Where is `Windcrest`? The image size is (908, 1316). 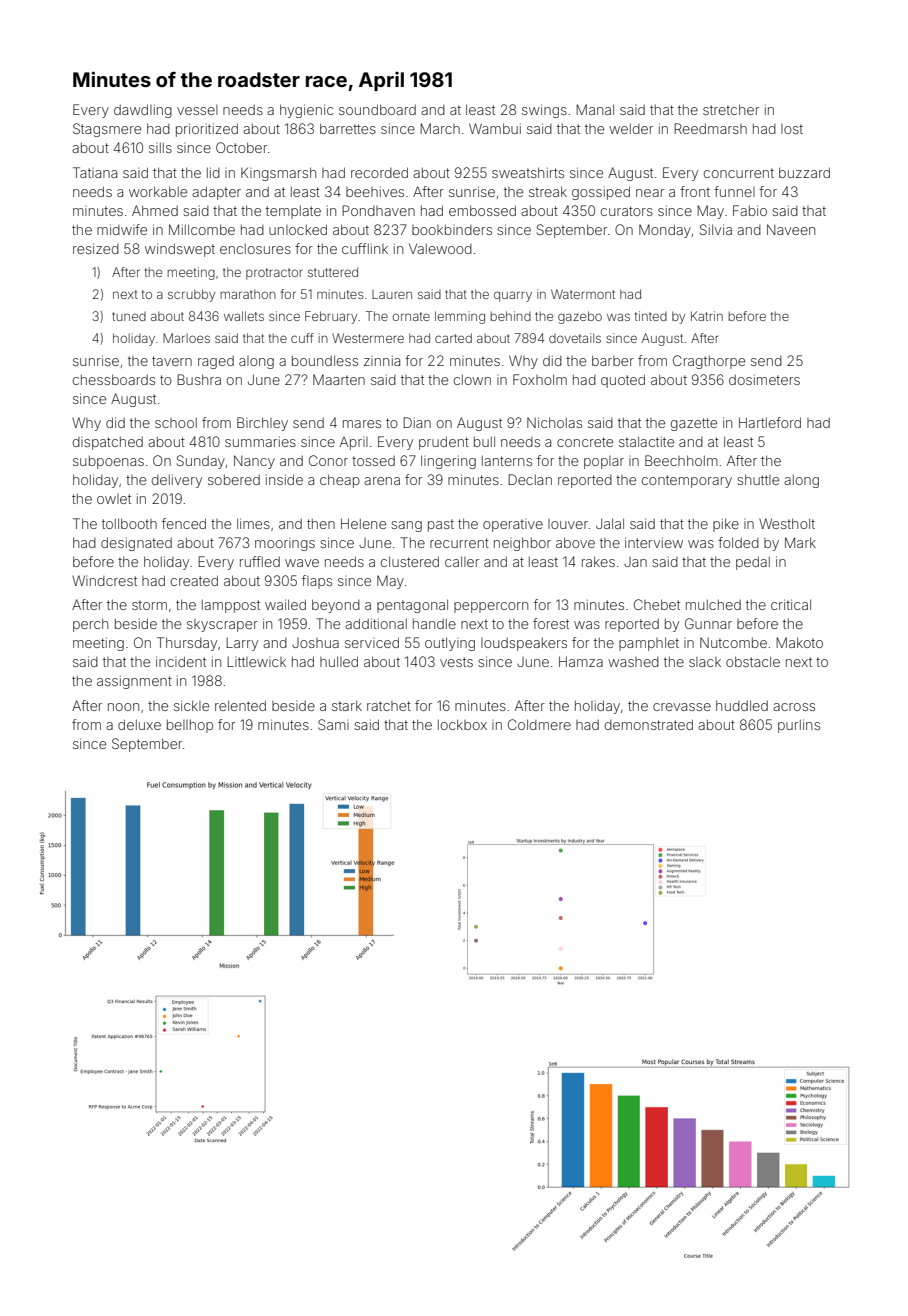 Windcrest is located at coordinates (104, 580).
